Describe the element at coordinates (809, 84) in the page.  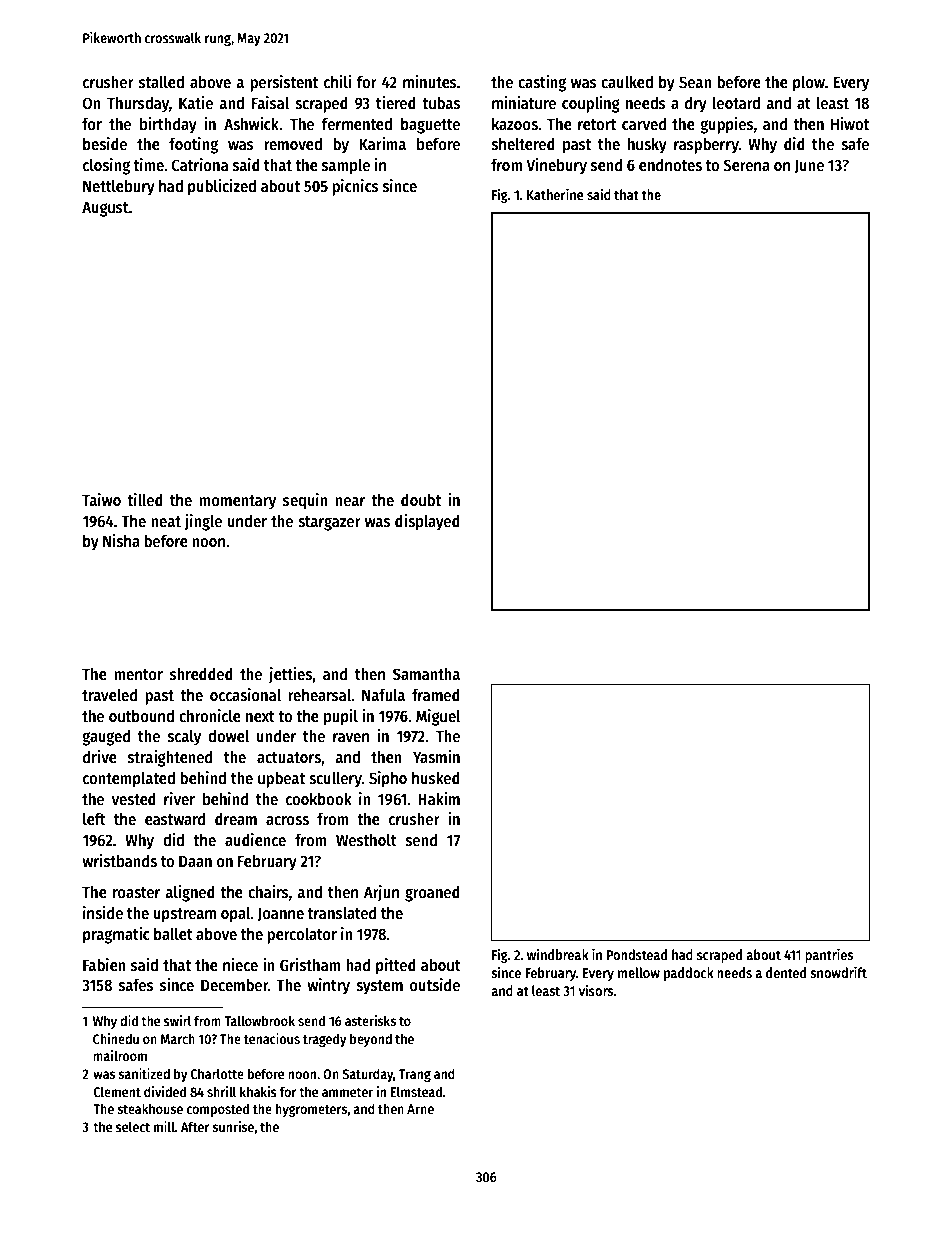
I see `plow` at that location.
